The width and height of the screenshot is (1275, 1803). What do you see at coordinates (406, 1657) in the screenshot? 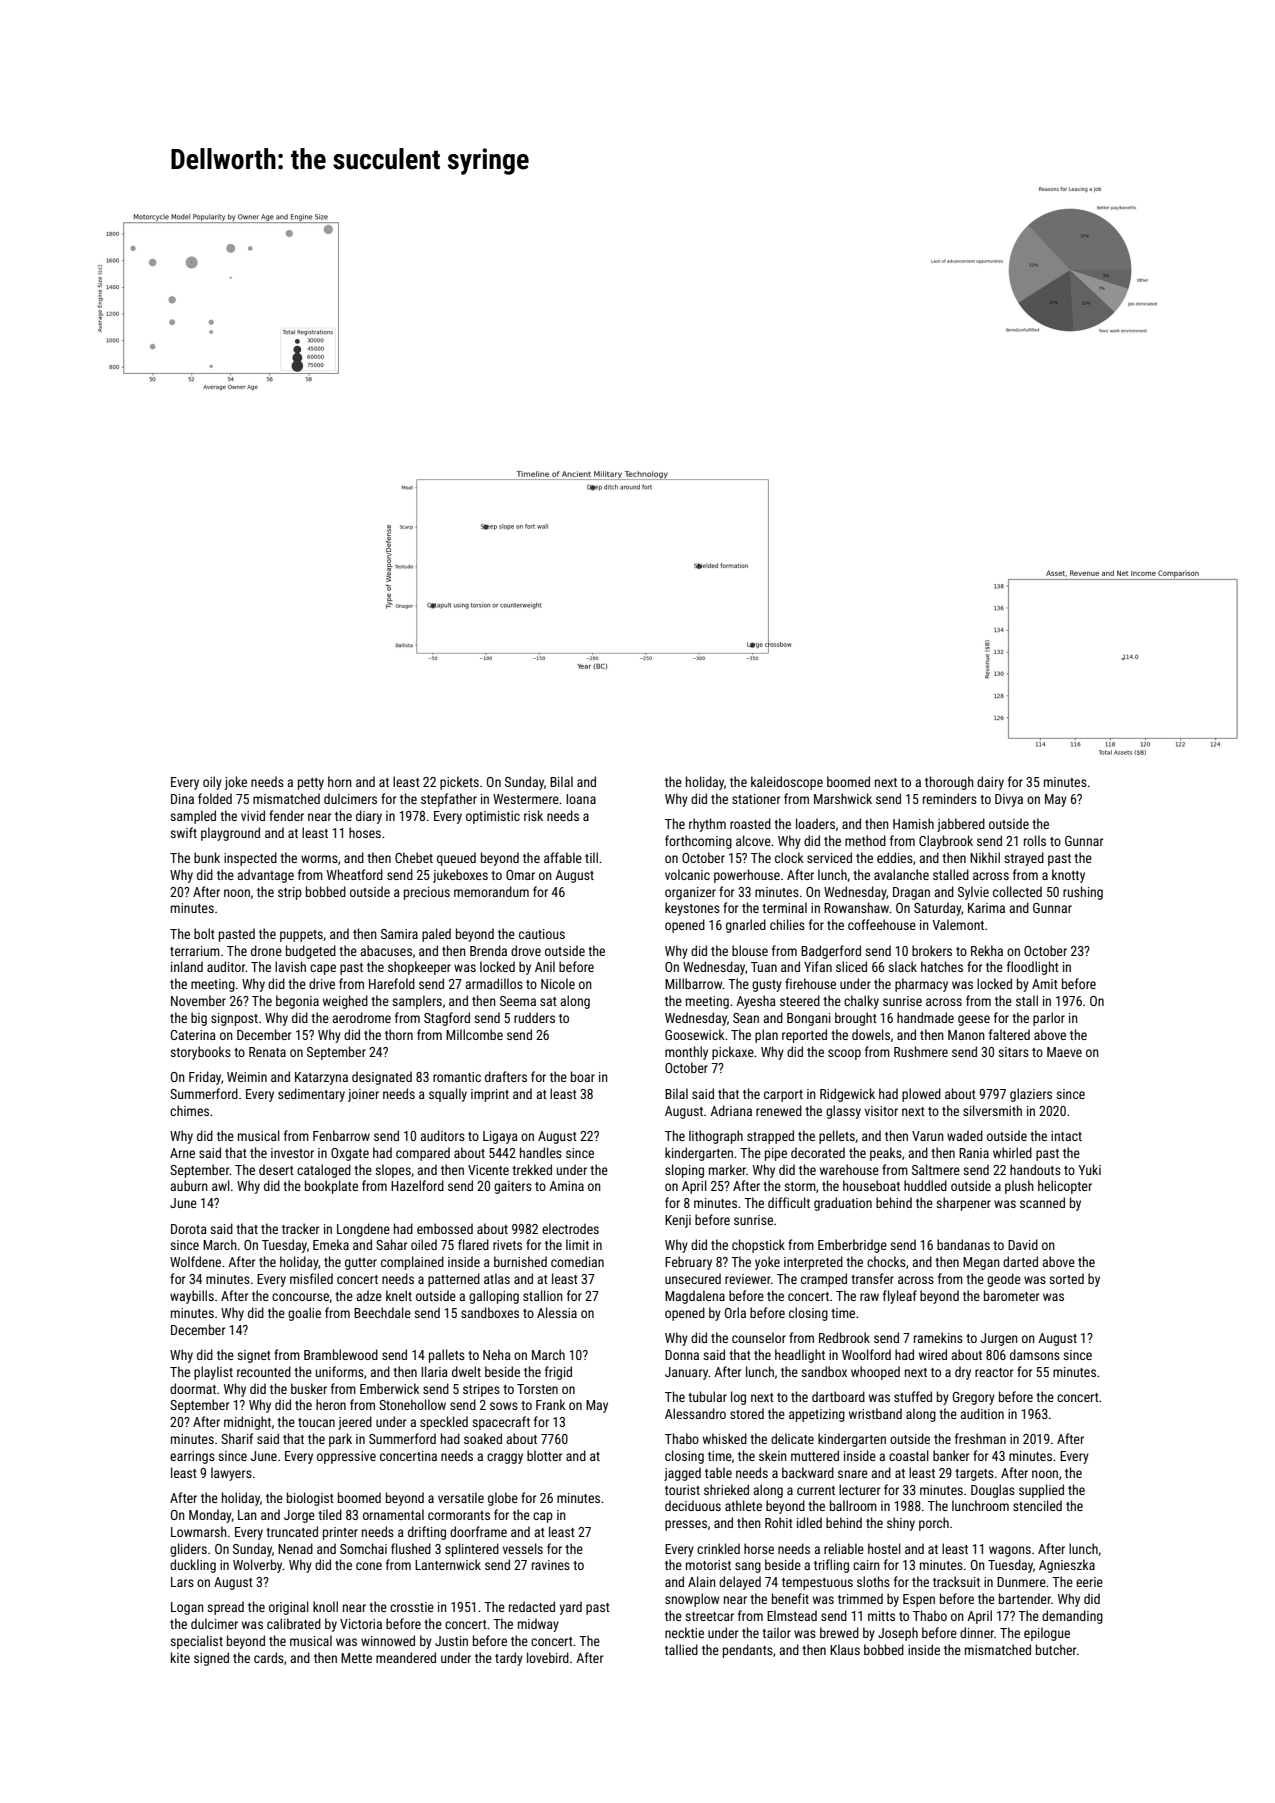
I see `meandered` at bounding box center [406, 1657].
